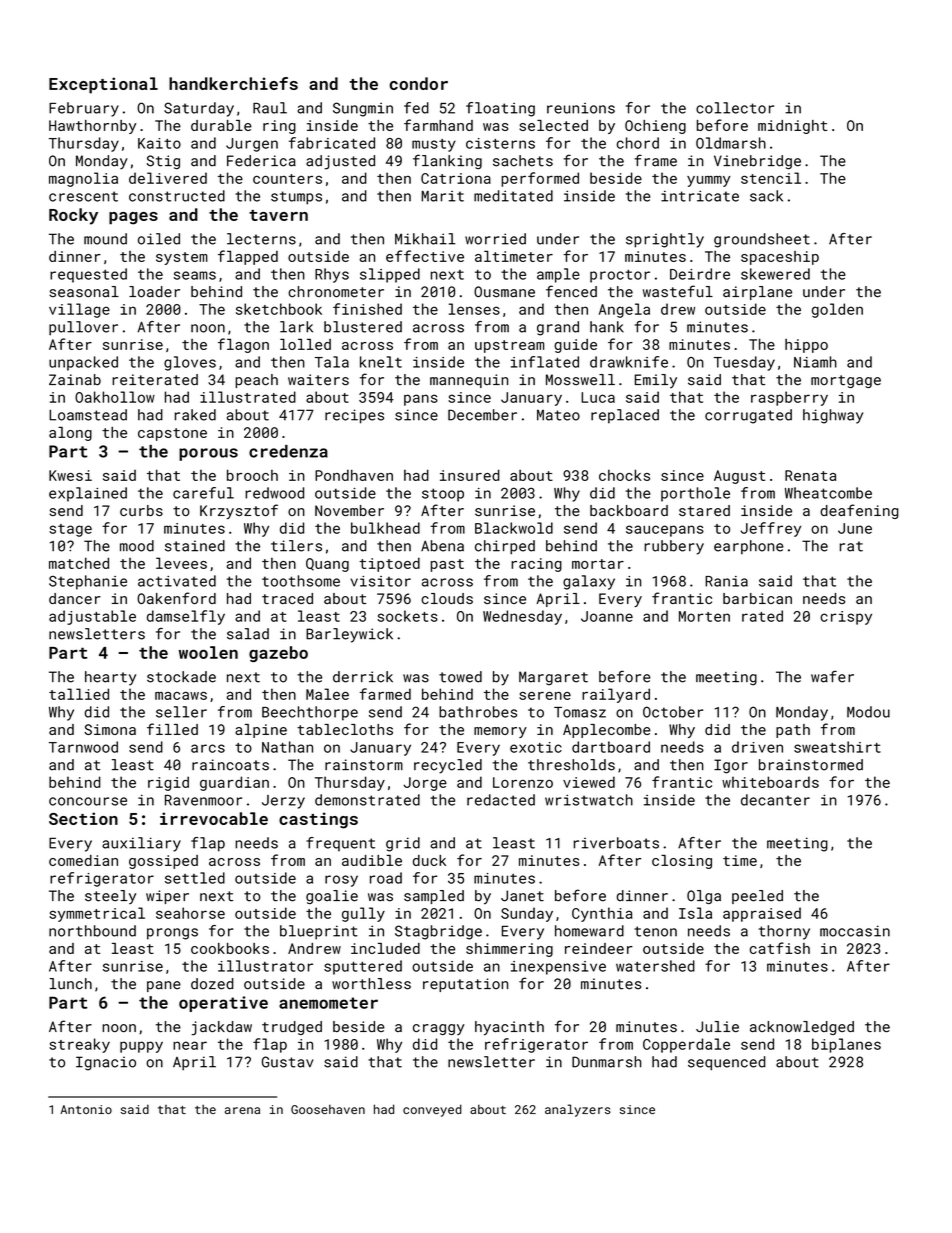 The image size is (952, 1233). I want to click on collector, so click(735, 108).
